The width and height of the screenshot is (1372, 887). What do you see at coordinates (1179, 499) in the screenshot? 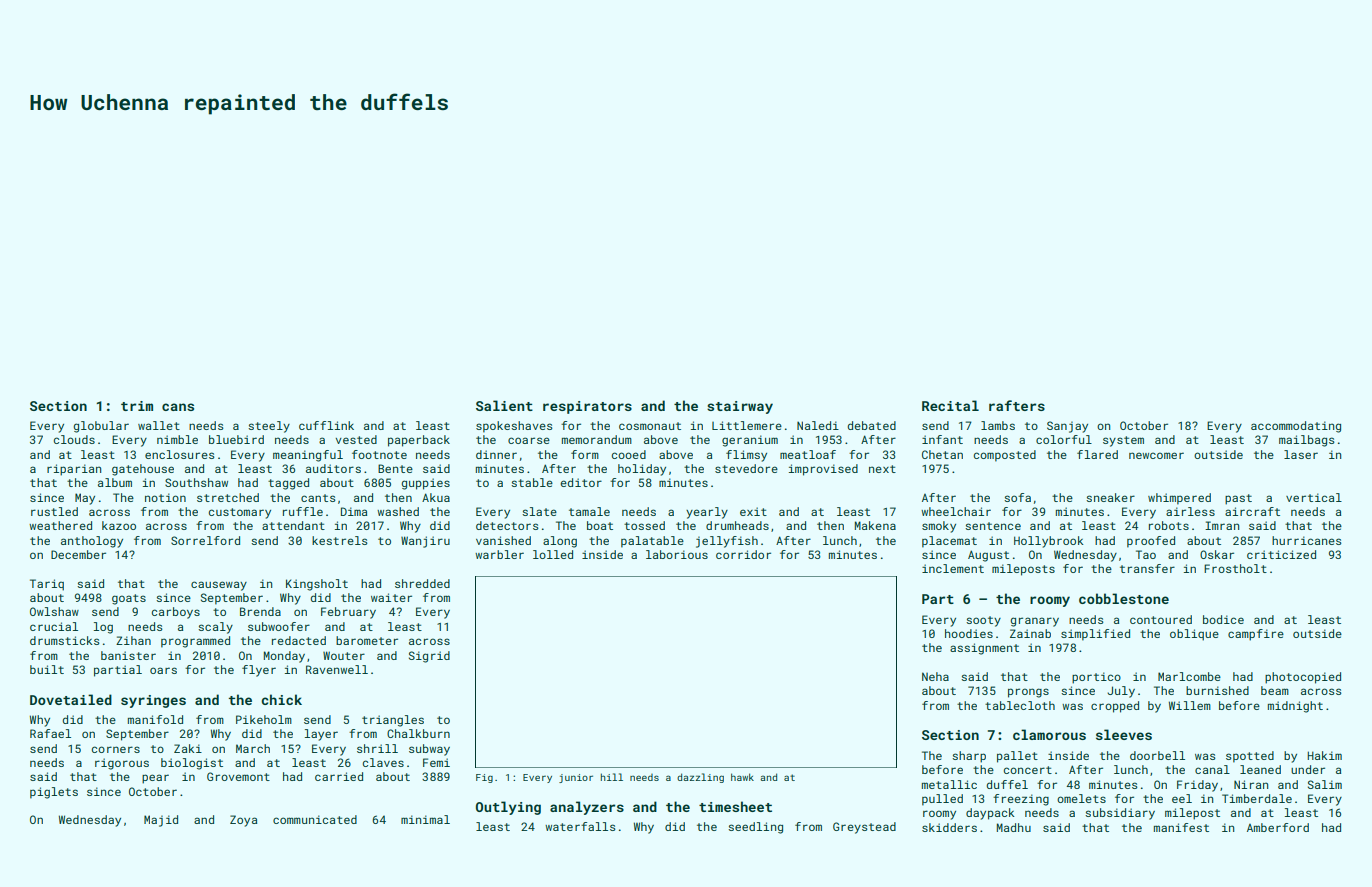
I see `whimpered` at bounding box center [1179, 499].
